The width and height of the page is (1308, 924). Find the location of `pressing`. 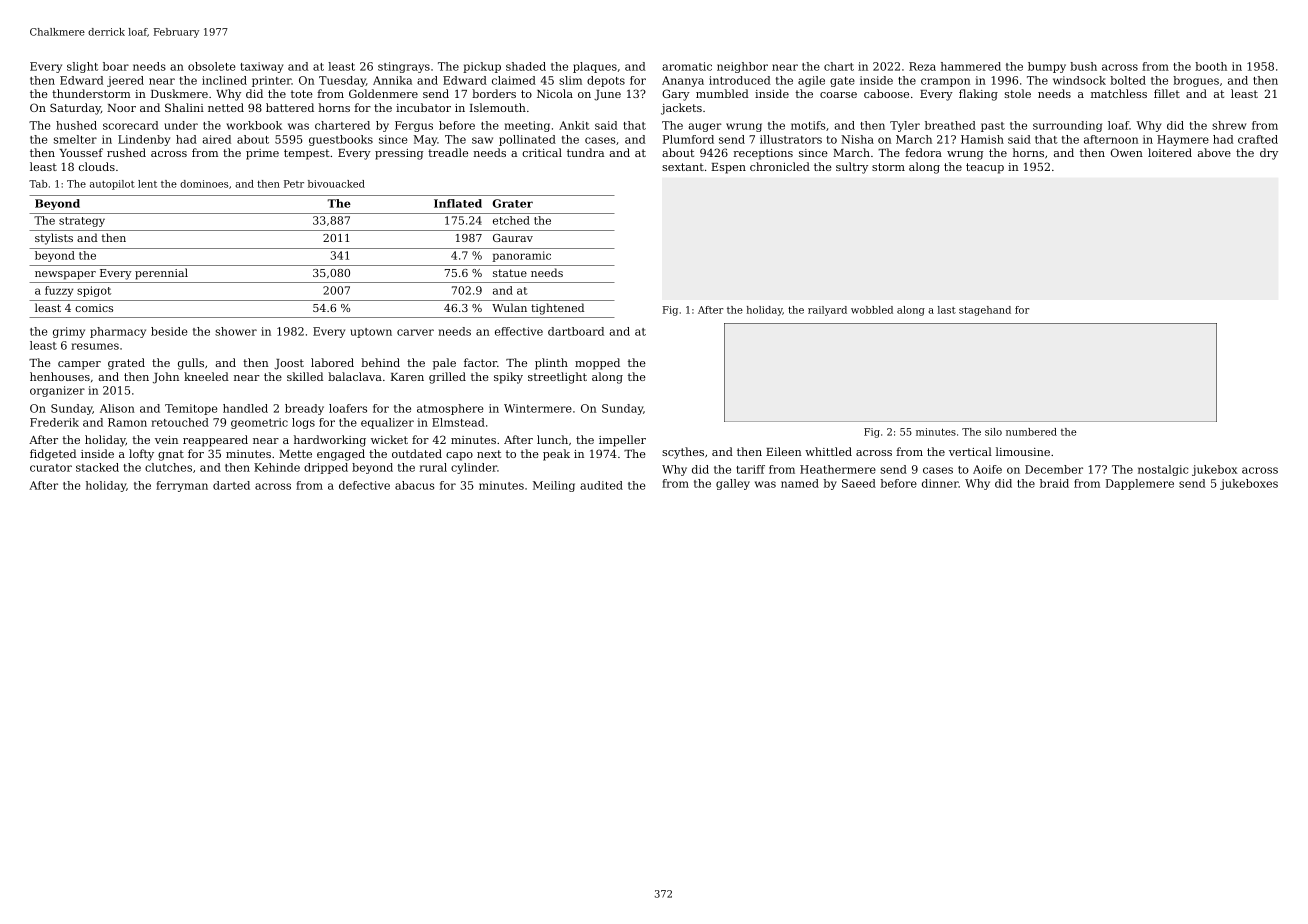

pressing is located at coordinates (399, 154).
